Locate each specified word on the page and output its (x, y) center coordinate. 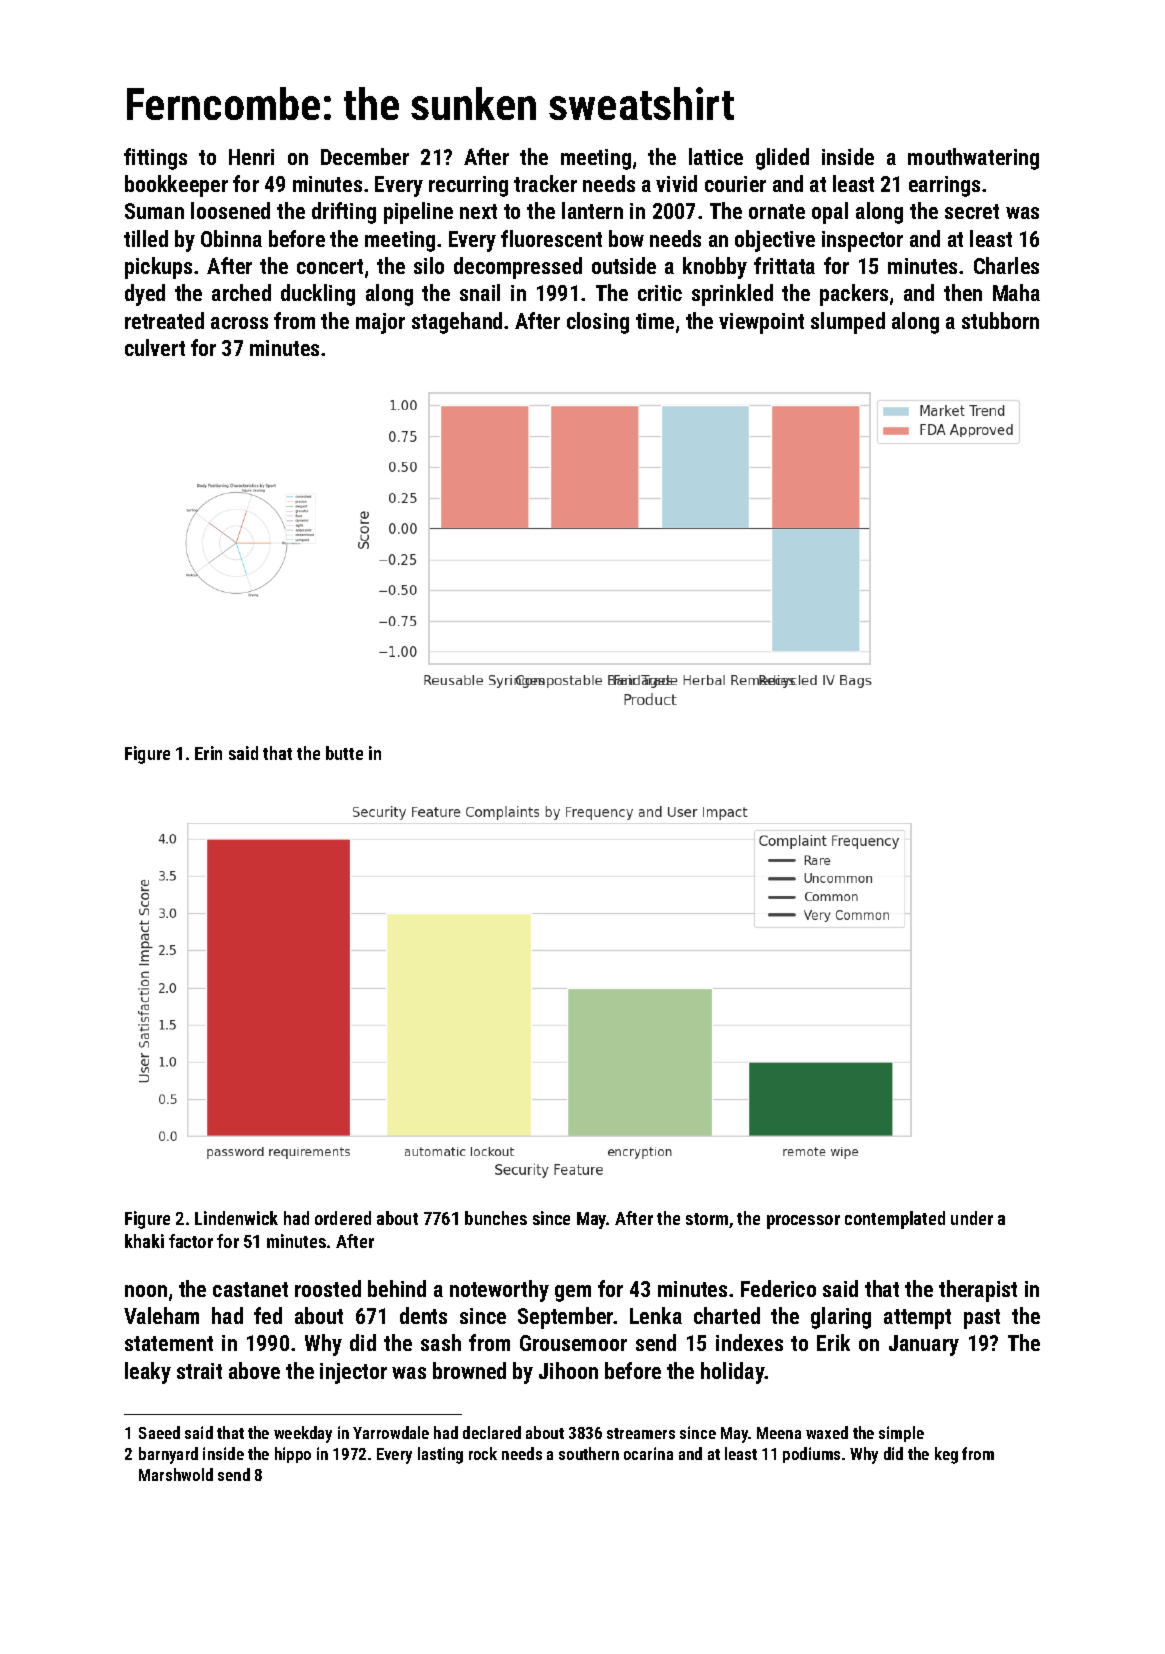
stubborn (1000, 320)
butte (344, 753)
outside (624, 265)
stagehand (457, 323)
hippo (293, 1455)
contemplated (895, 1220)
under (972, 1218)
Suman (154, 211)
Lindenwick (236, 1218)
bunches (496, 1218)
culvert (155, 347)
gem (573, 1293)
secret (972, 211)
